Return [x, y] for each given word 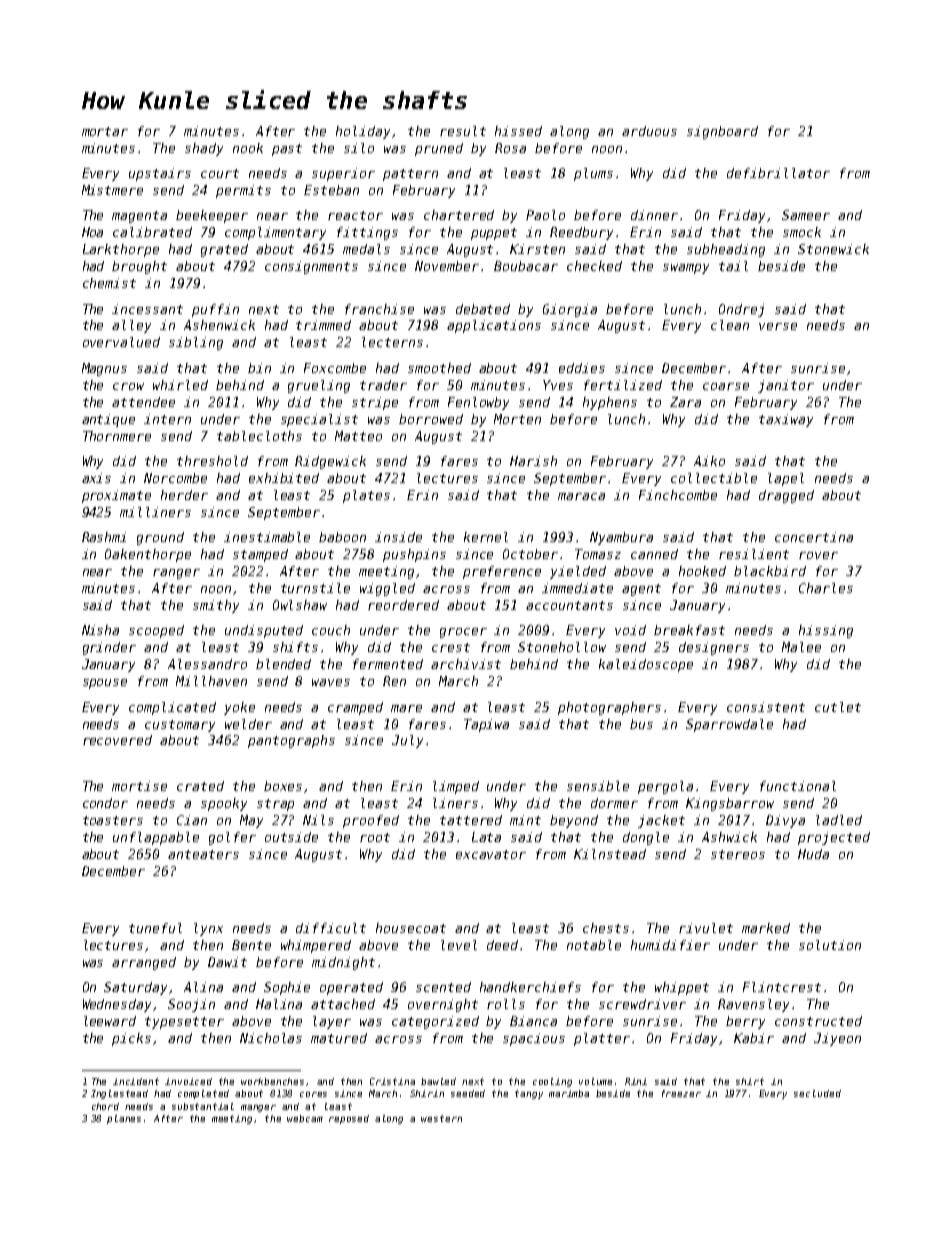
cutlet [838, 707]
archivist [466, 664]
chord [105, 1106]
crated [200, 786]
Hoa [92, 232]
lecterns [392, 342]
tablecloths [259, 436]
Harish [533, 461]
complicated [172, 708]
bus [641, 724]
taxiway [786, 420]
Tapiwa [486, 725]
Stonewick [833, 249]
